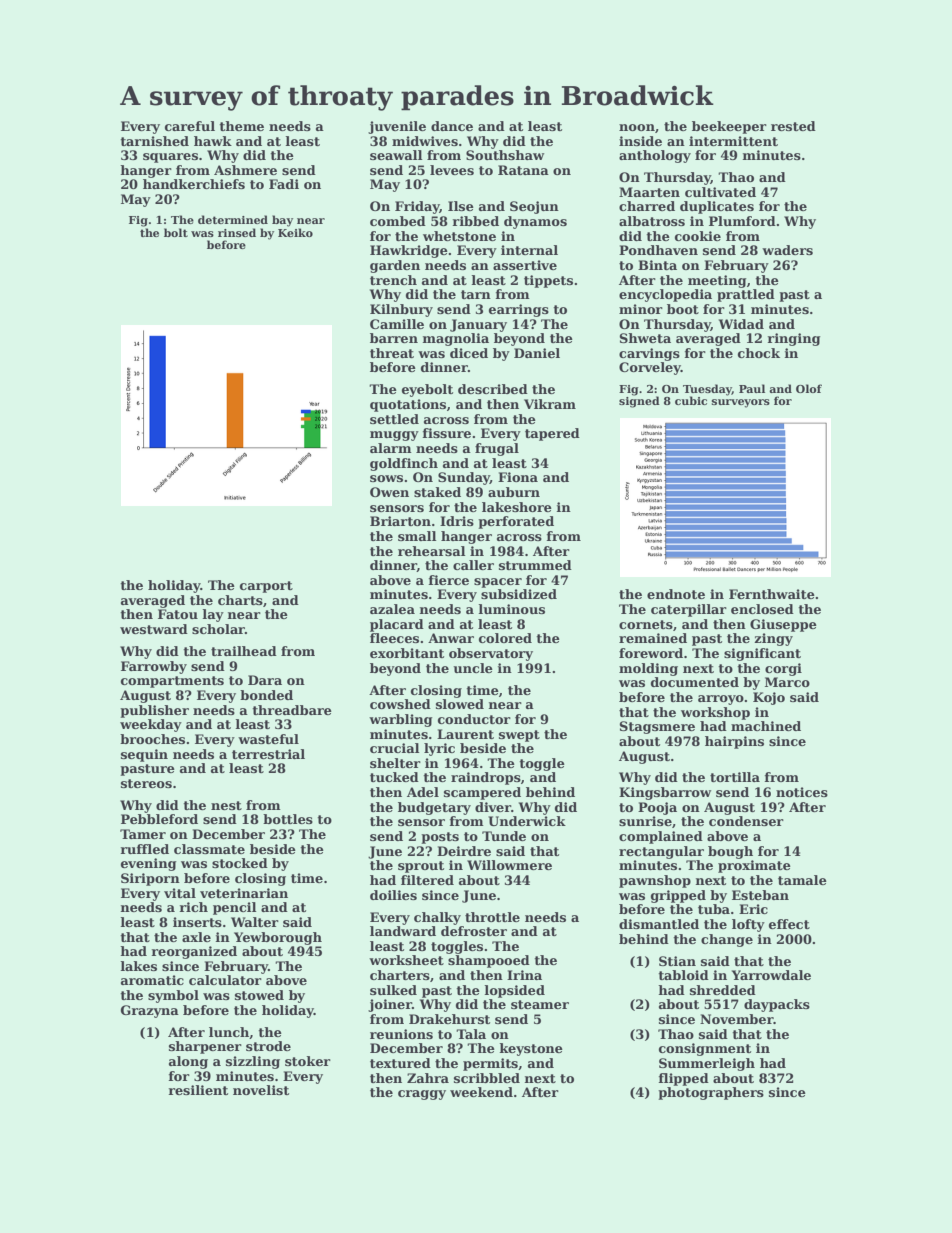 The height and width of the screenshot is (1233, 952). Describe the element at coordinates (637, 127) in the screenshot. I see `noon` at that location.
